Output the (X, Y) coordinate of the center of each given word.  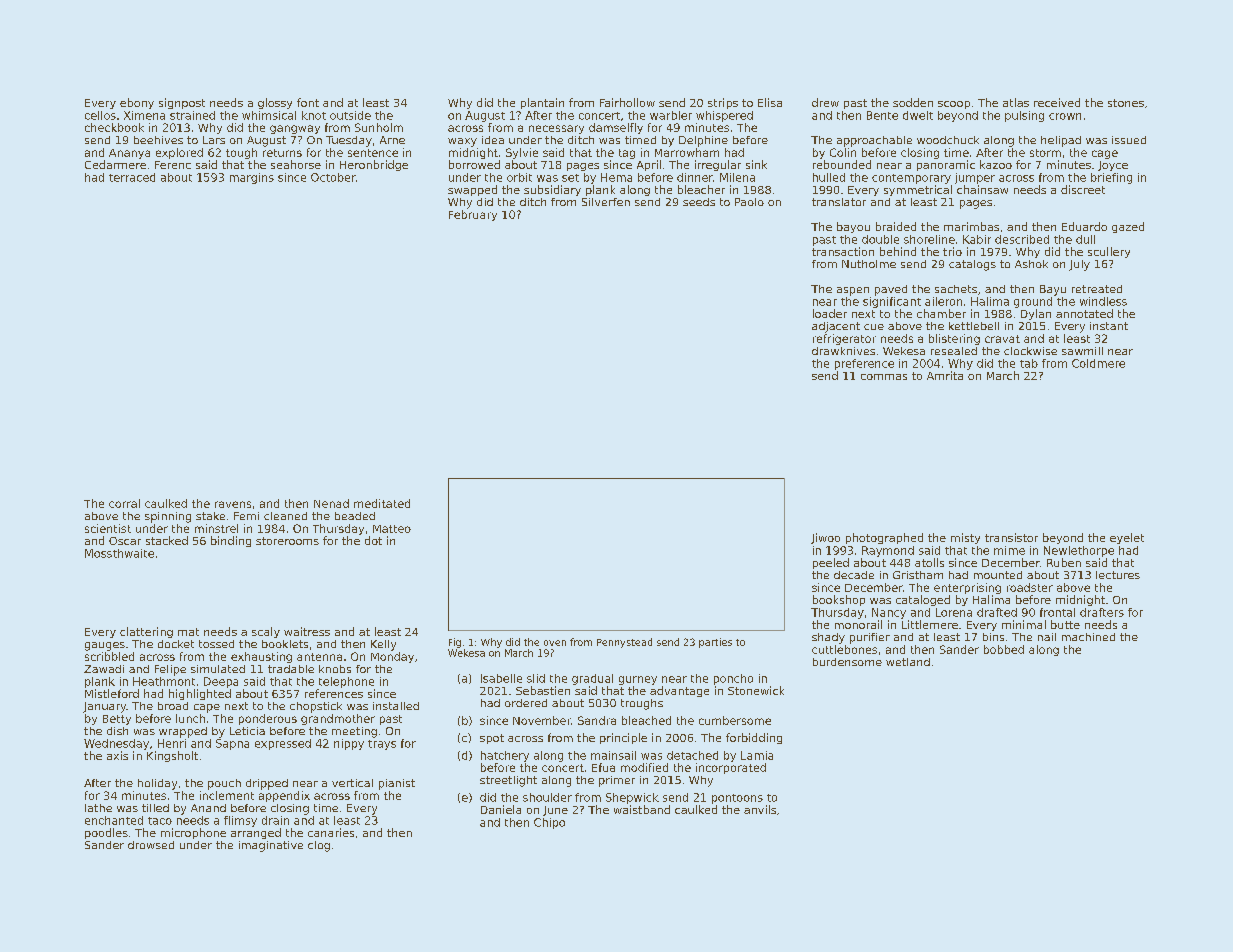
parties (715, 643)
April (649, 165)
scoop (954, 105)
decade (854, 575)
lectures (1118, 575)
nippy (349, 744)
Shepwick (632, 798)
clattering (146, 632)
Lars (214, 140)
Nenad (331, 503)
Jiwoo (825, 538)
